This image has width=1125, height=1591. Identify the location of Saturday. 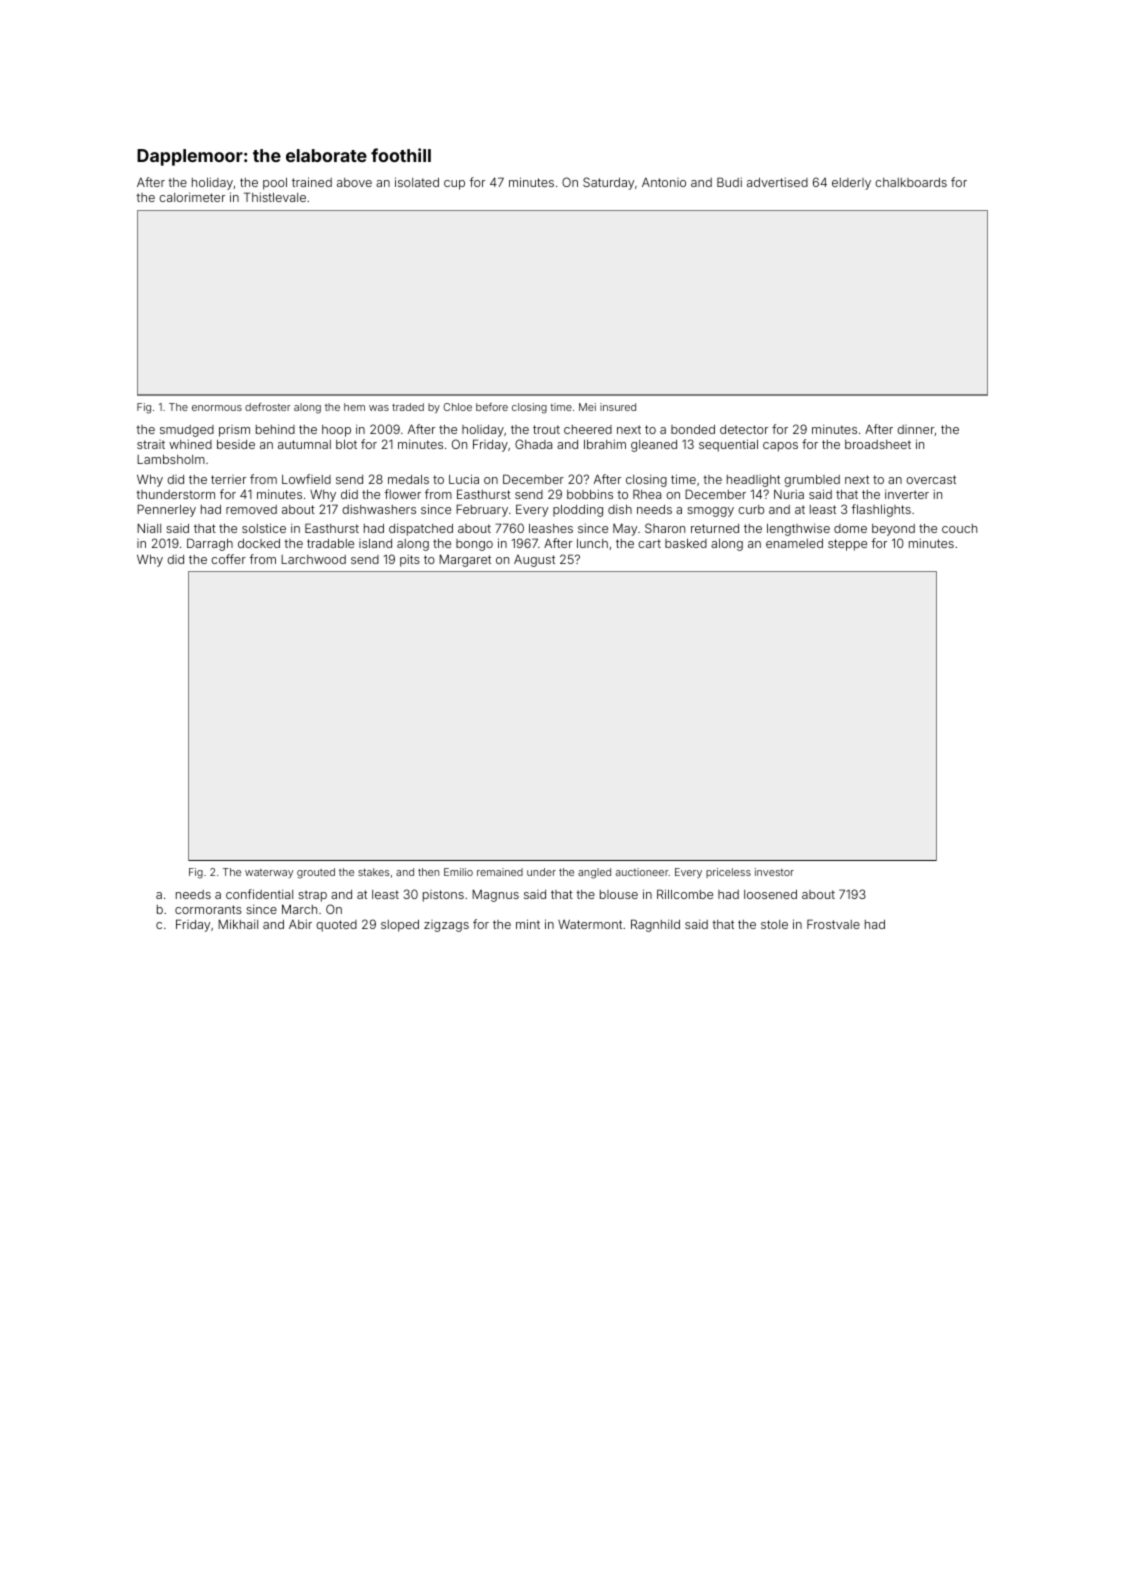
(608, 183).
